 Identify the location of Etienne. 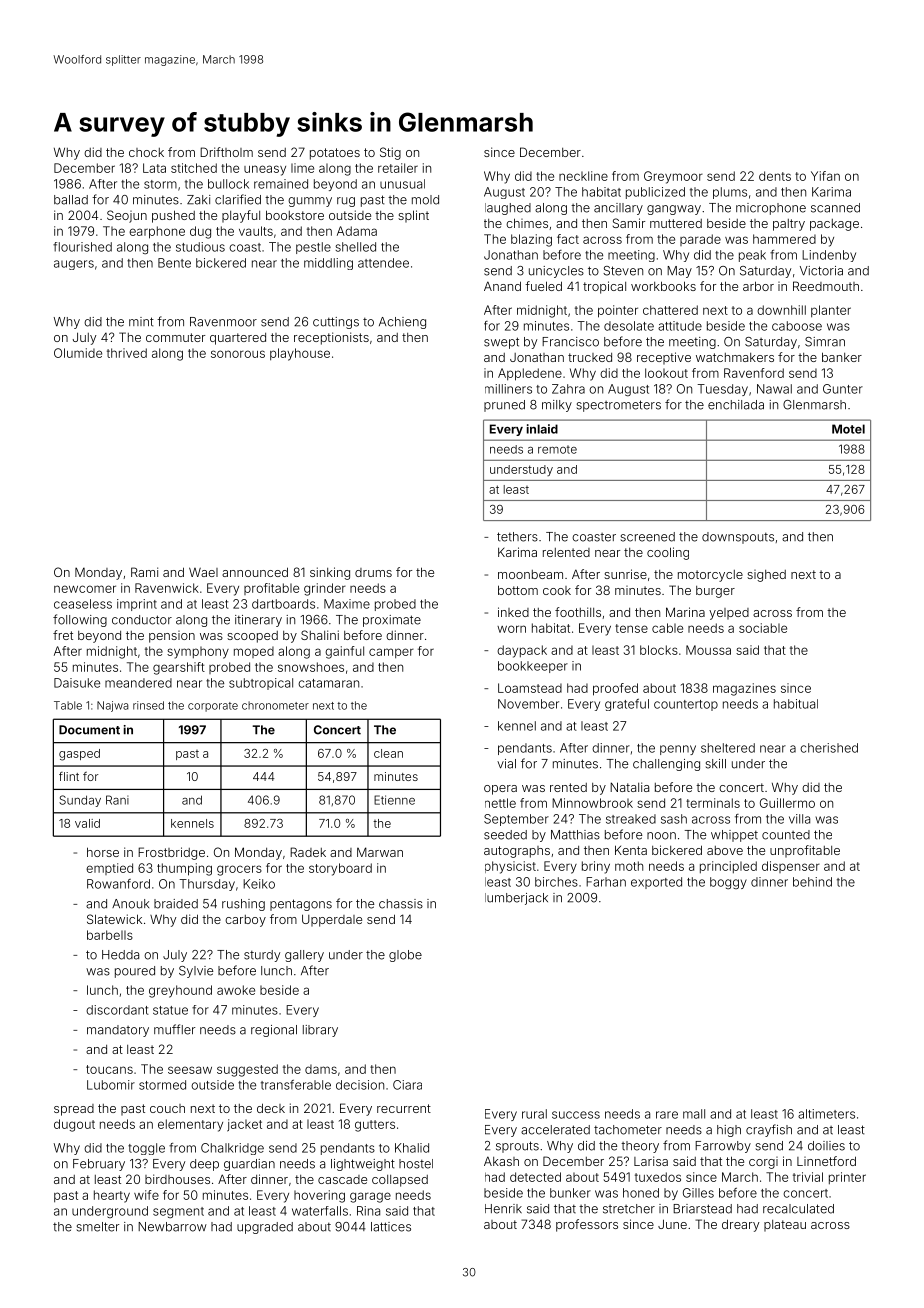
(394, 800).
